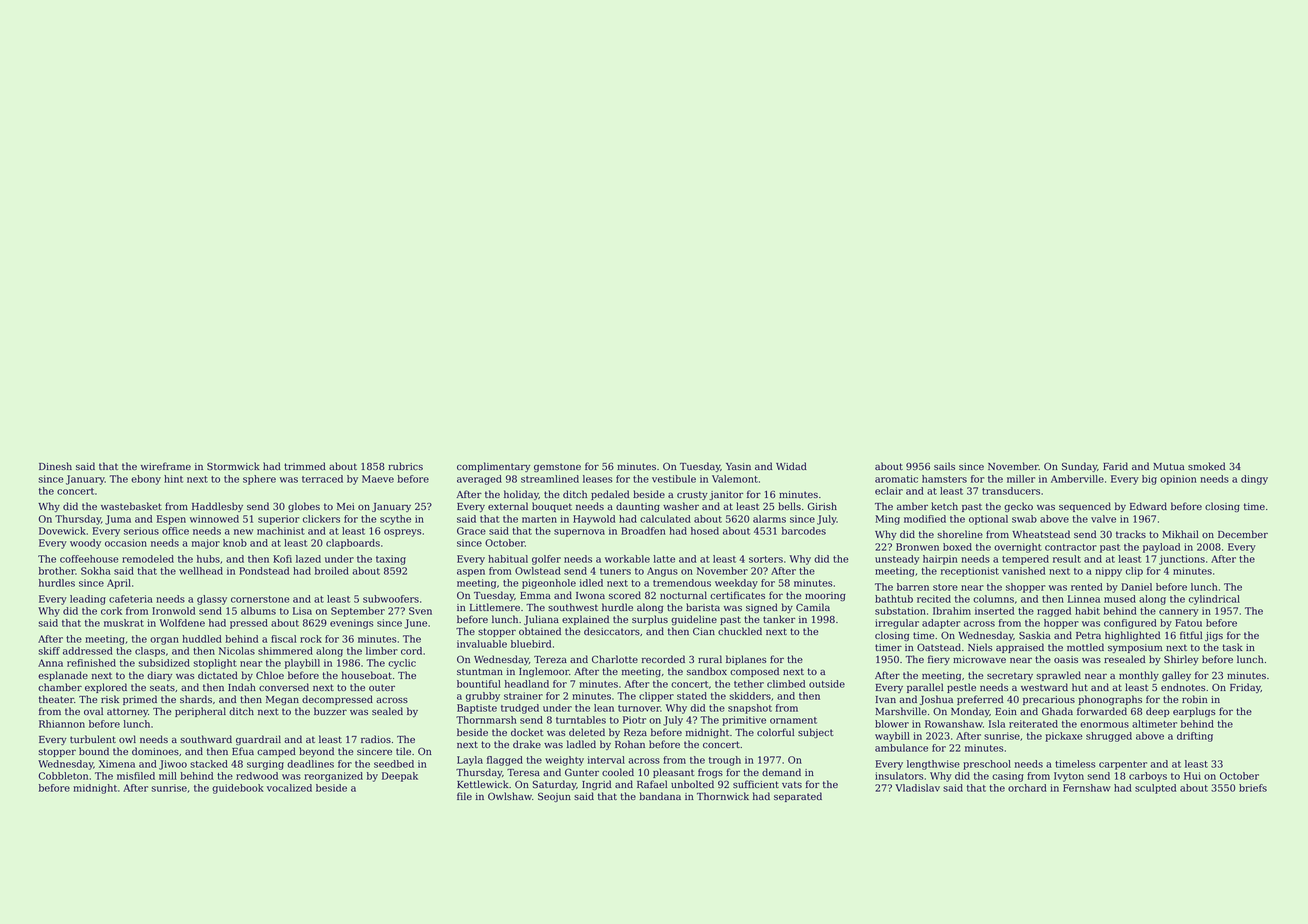  What do you see at coordinates (939, 647) in the image?
I see `Oatstead` at bounding box center [939, 647].
